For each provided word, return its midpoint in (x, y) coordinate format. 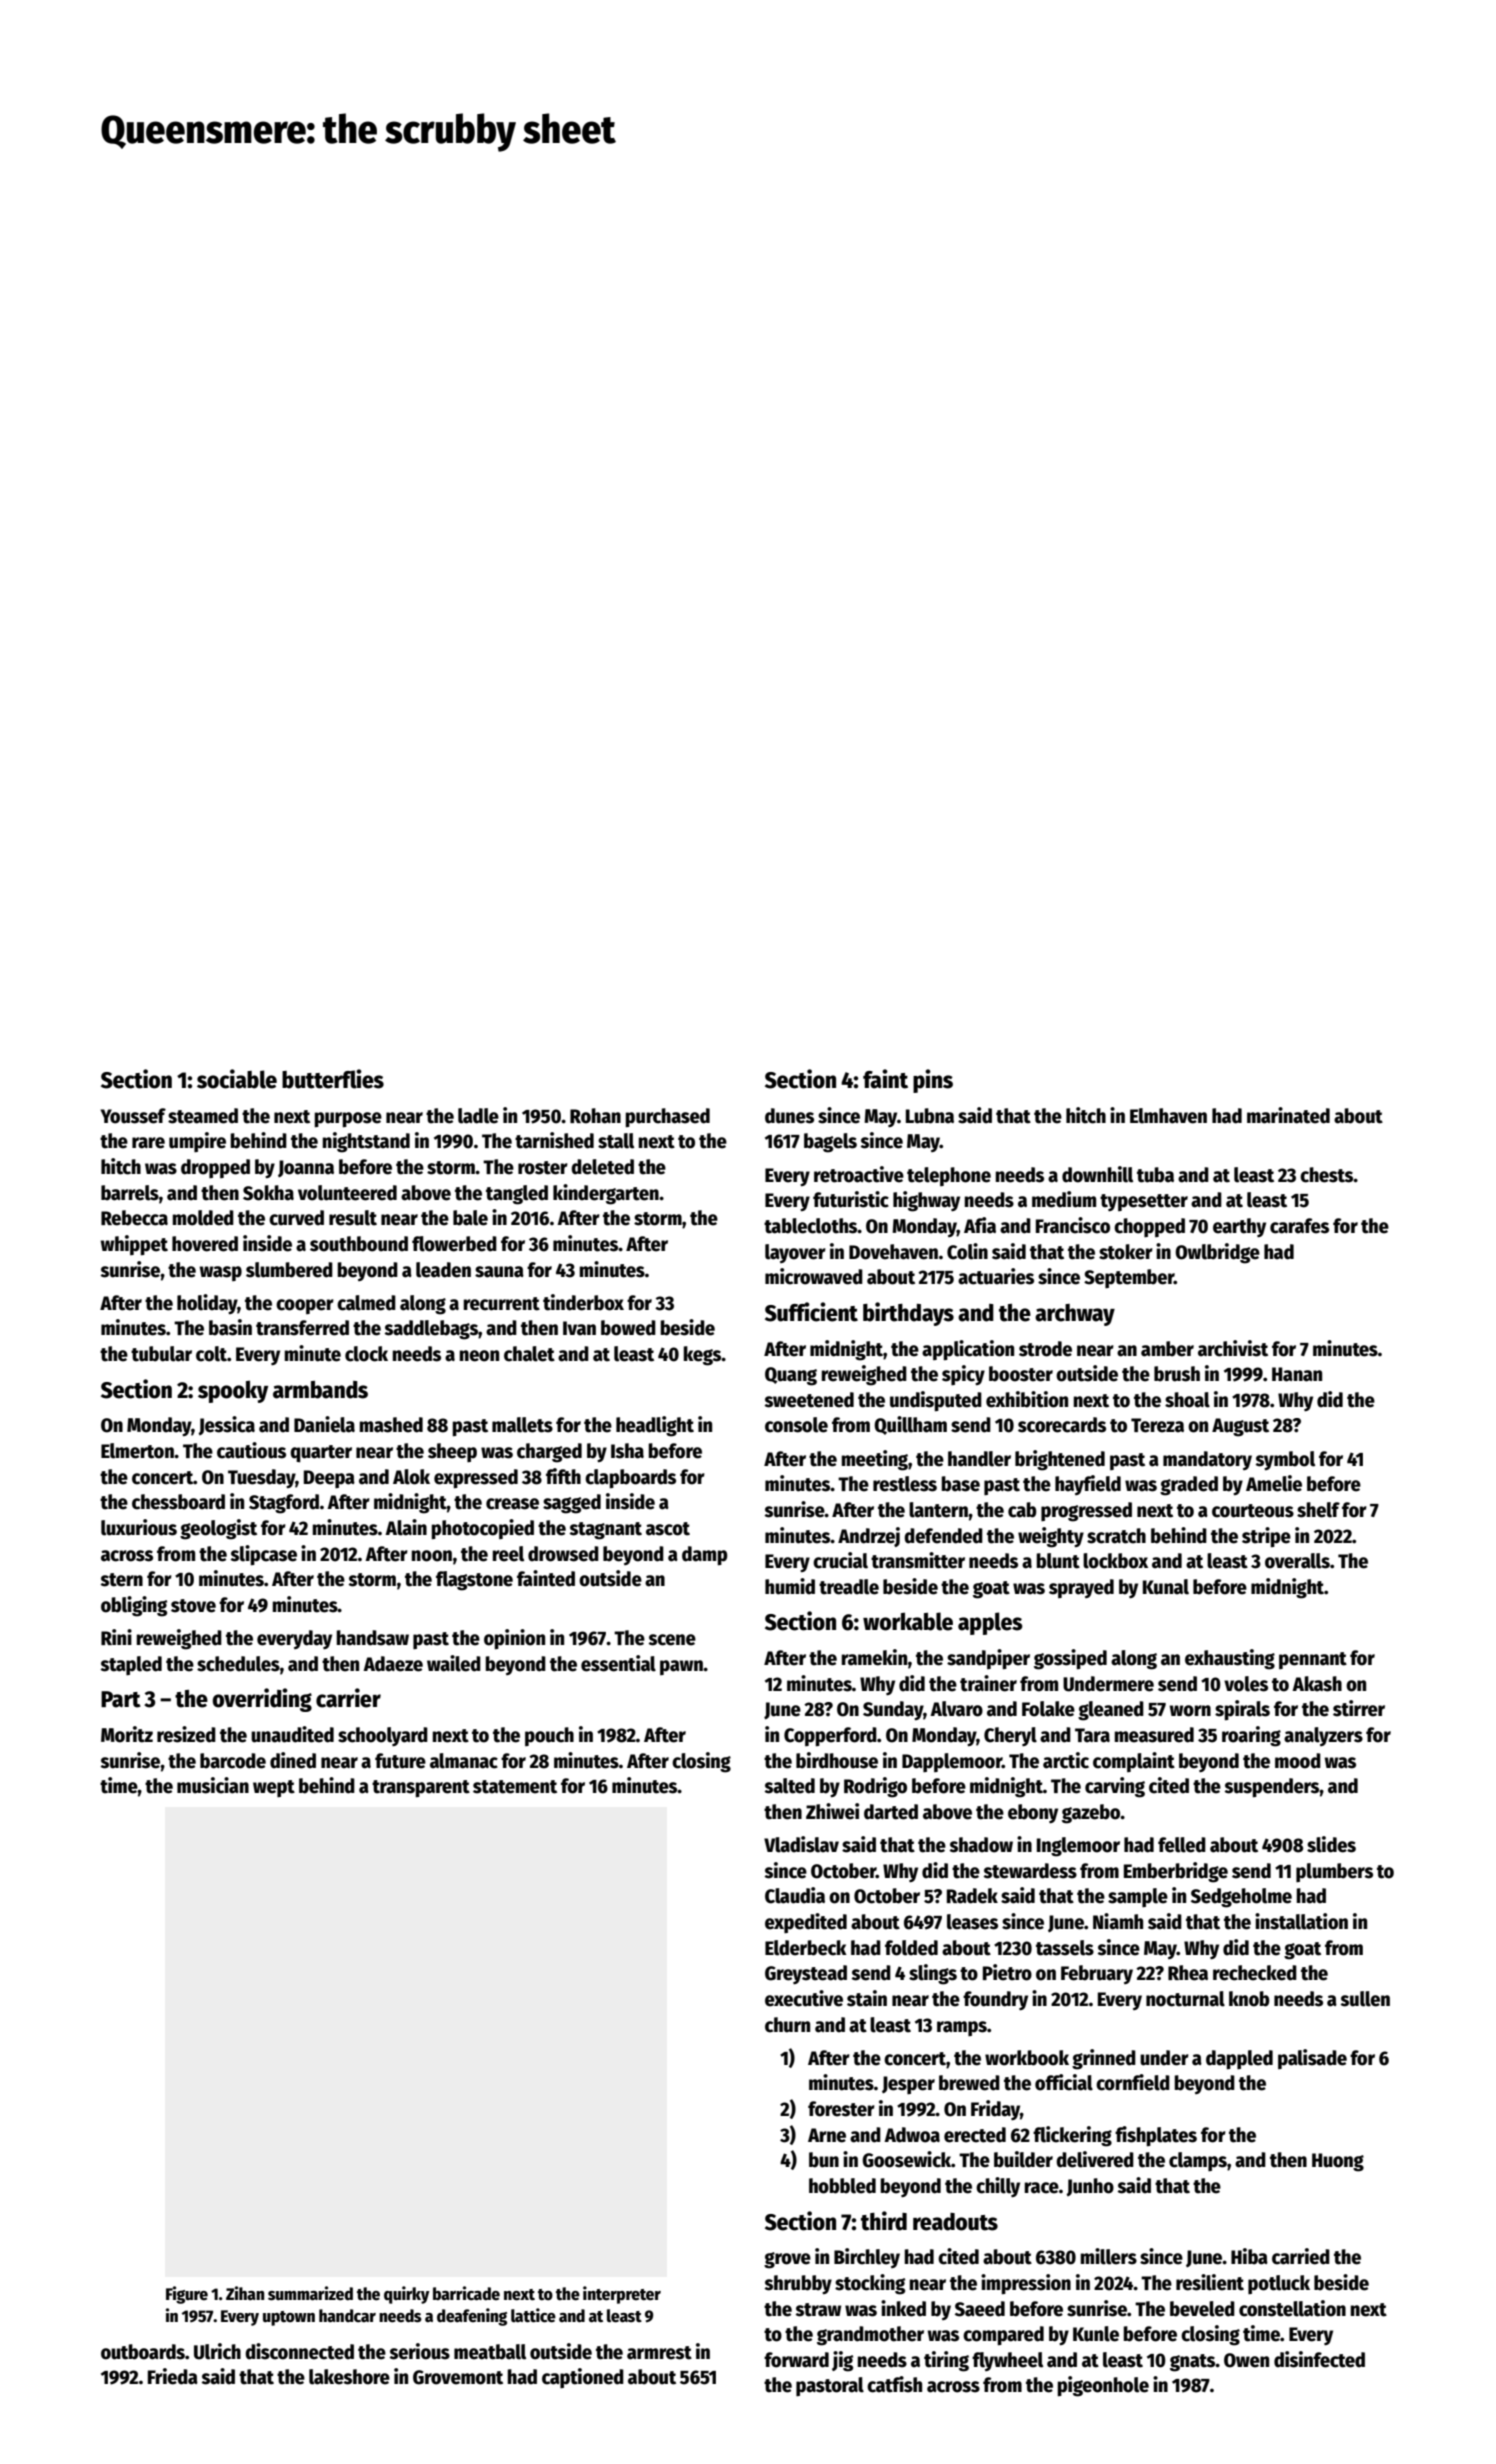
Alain (406, 1527)
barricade (466, 2293)
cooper (305, 1306)
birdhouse (837, 1760)
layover (795, 1253)
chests (1327, 1175)
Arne (827, 2135)
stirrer (1359, 1708)
